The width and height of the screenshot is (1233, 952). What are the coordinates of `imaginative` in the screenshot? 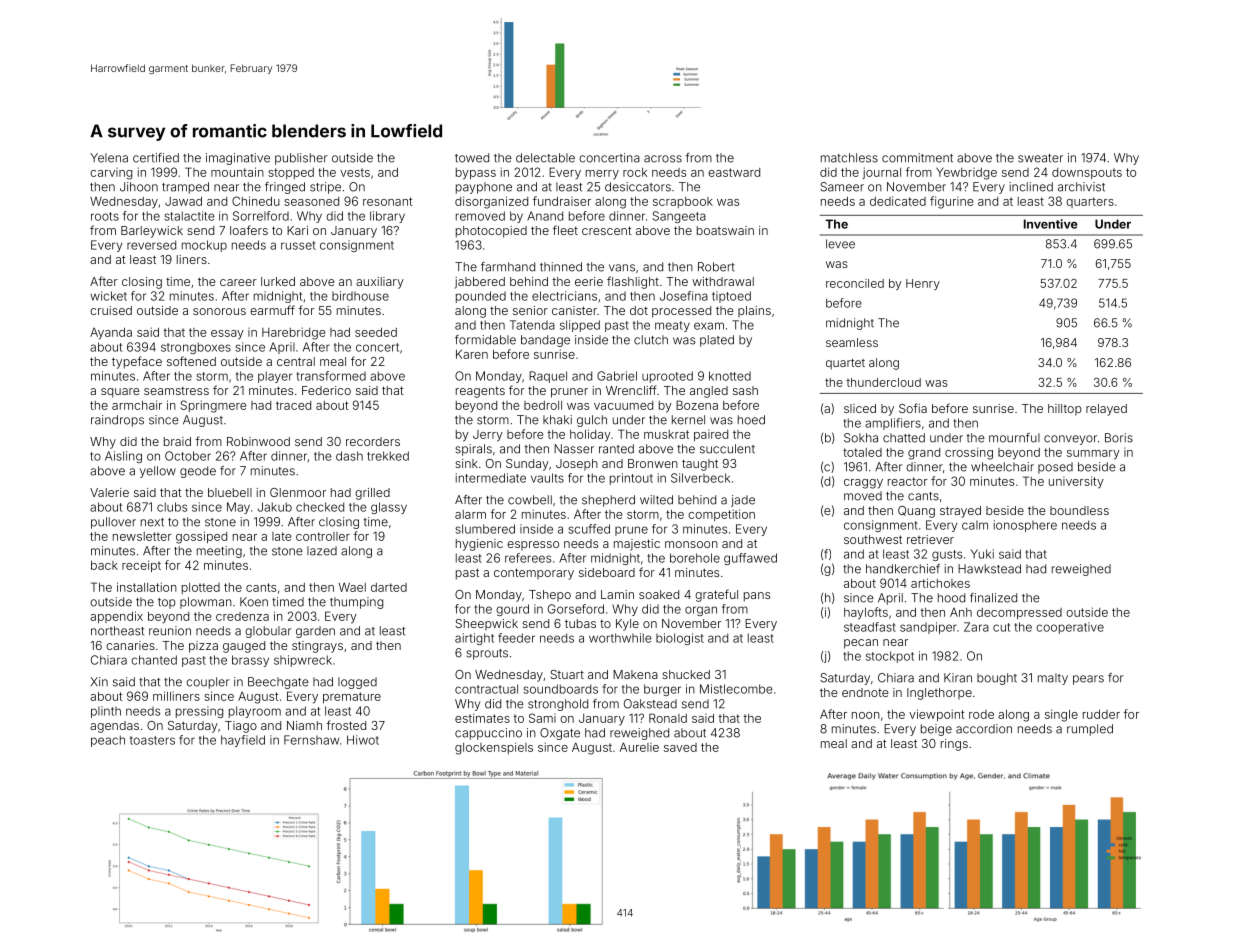 It's located at (238, 159).
